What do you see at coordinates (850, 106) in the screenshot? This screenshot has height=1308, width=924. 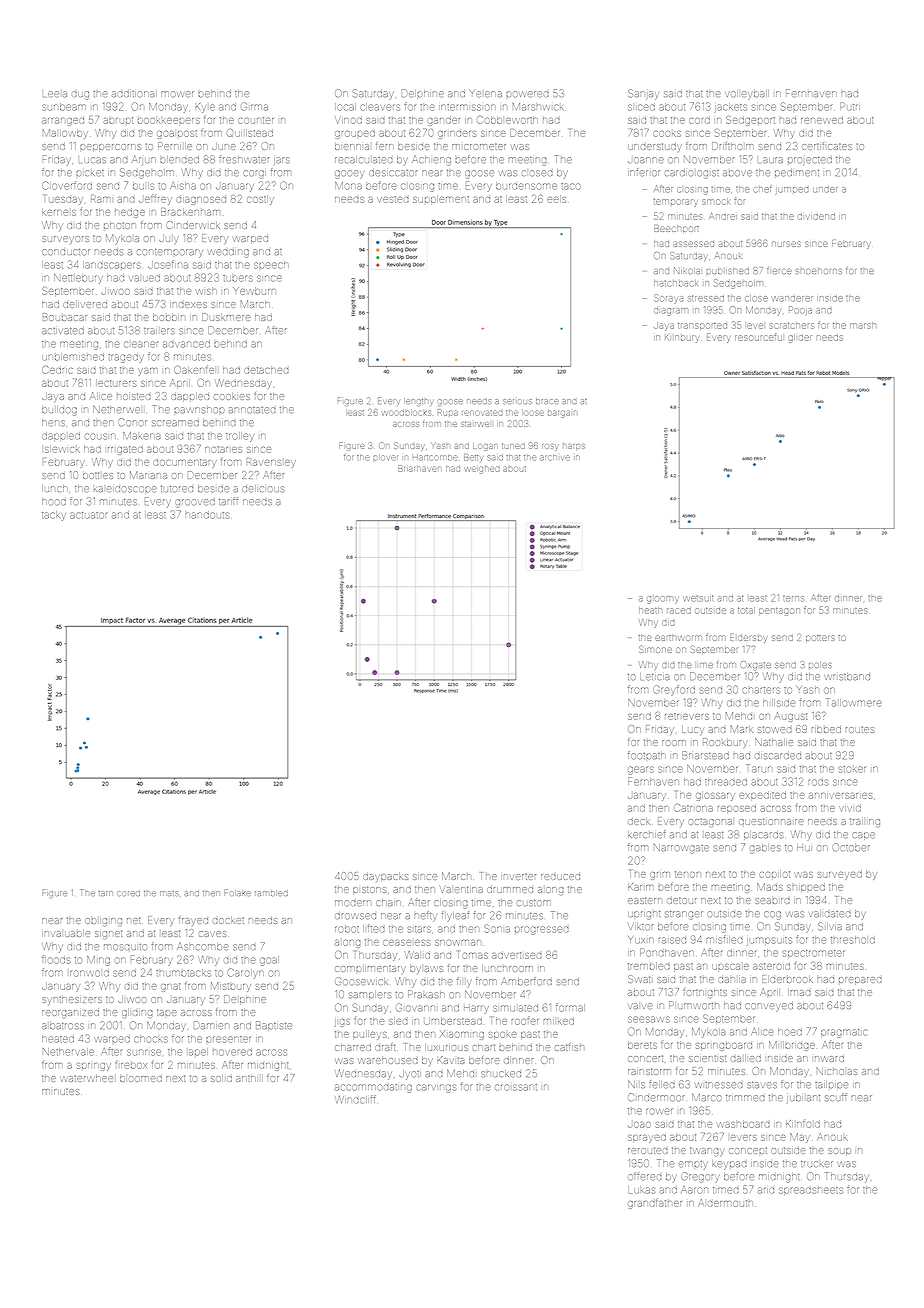 I see `Putri` at bounding box center [850, 106].
